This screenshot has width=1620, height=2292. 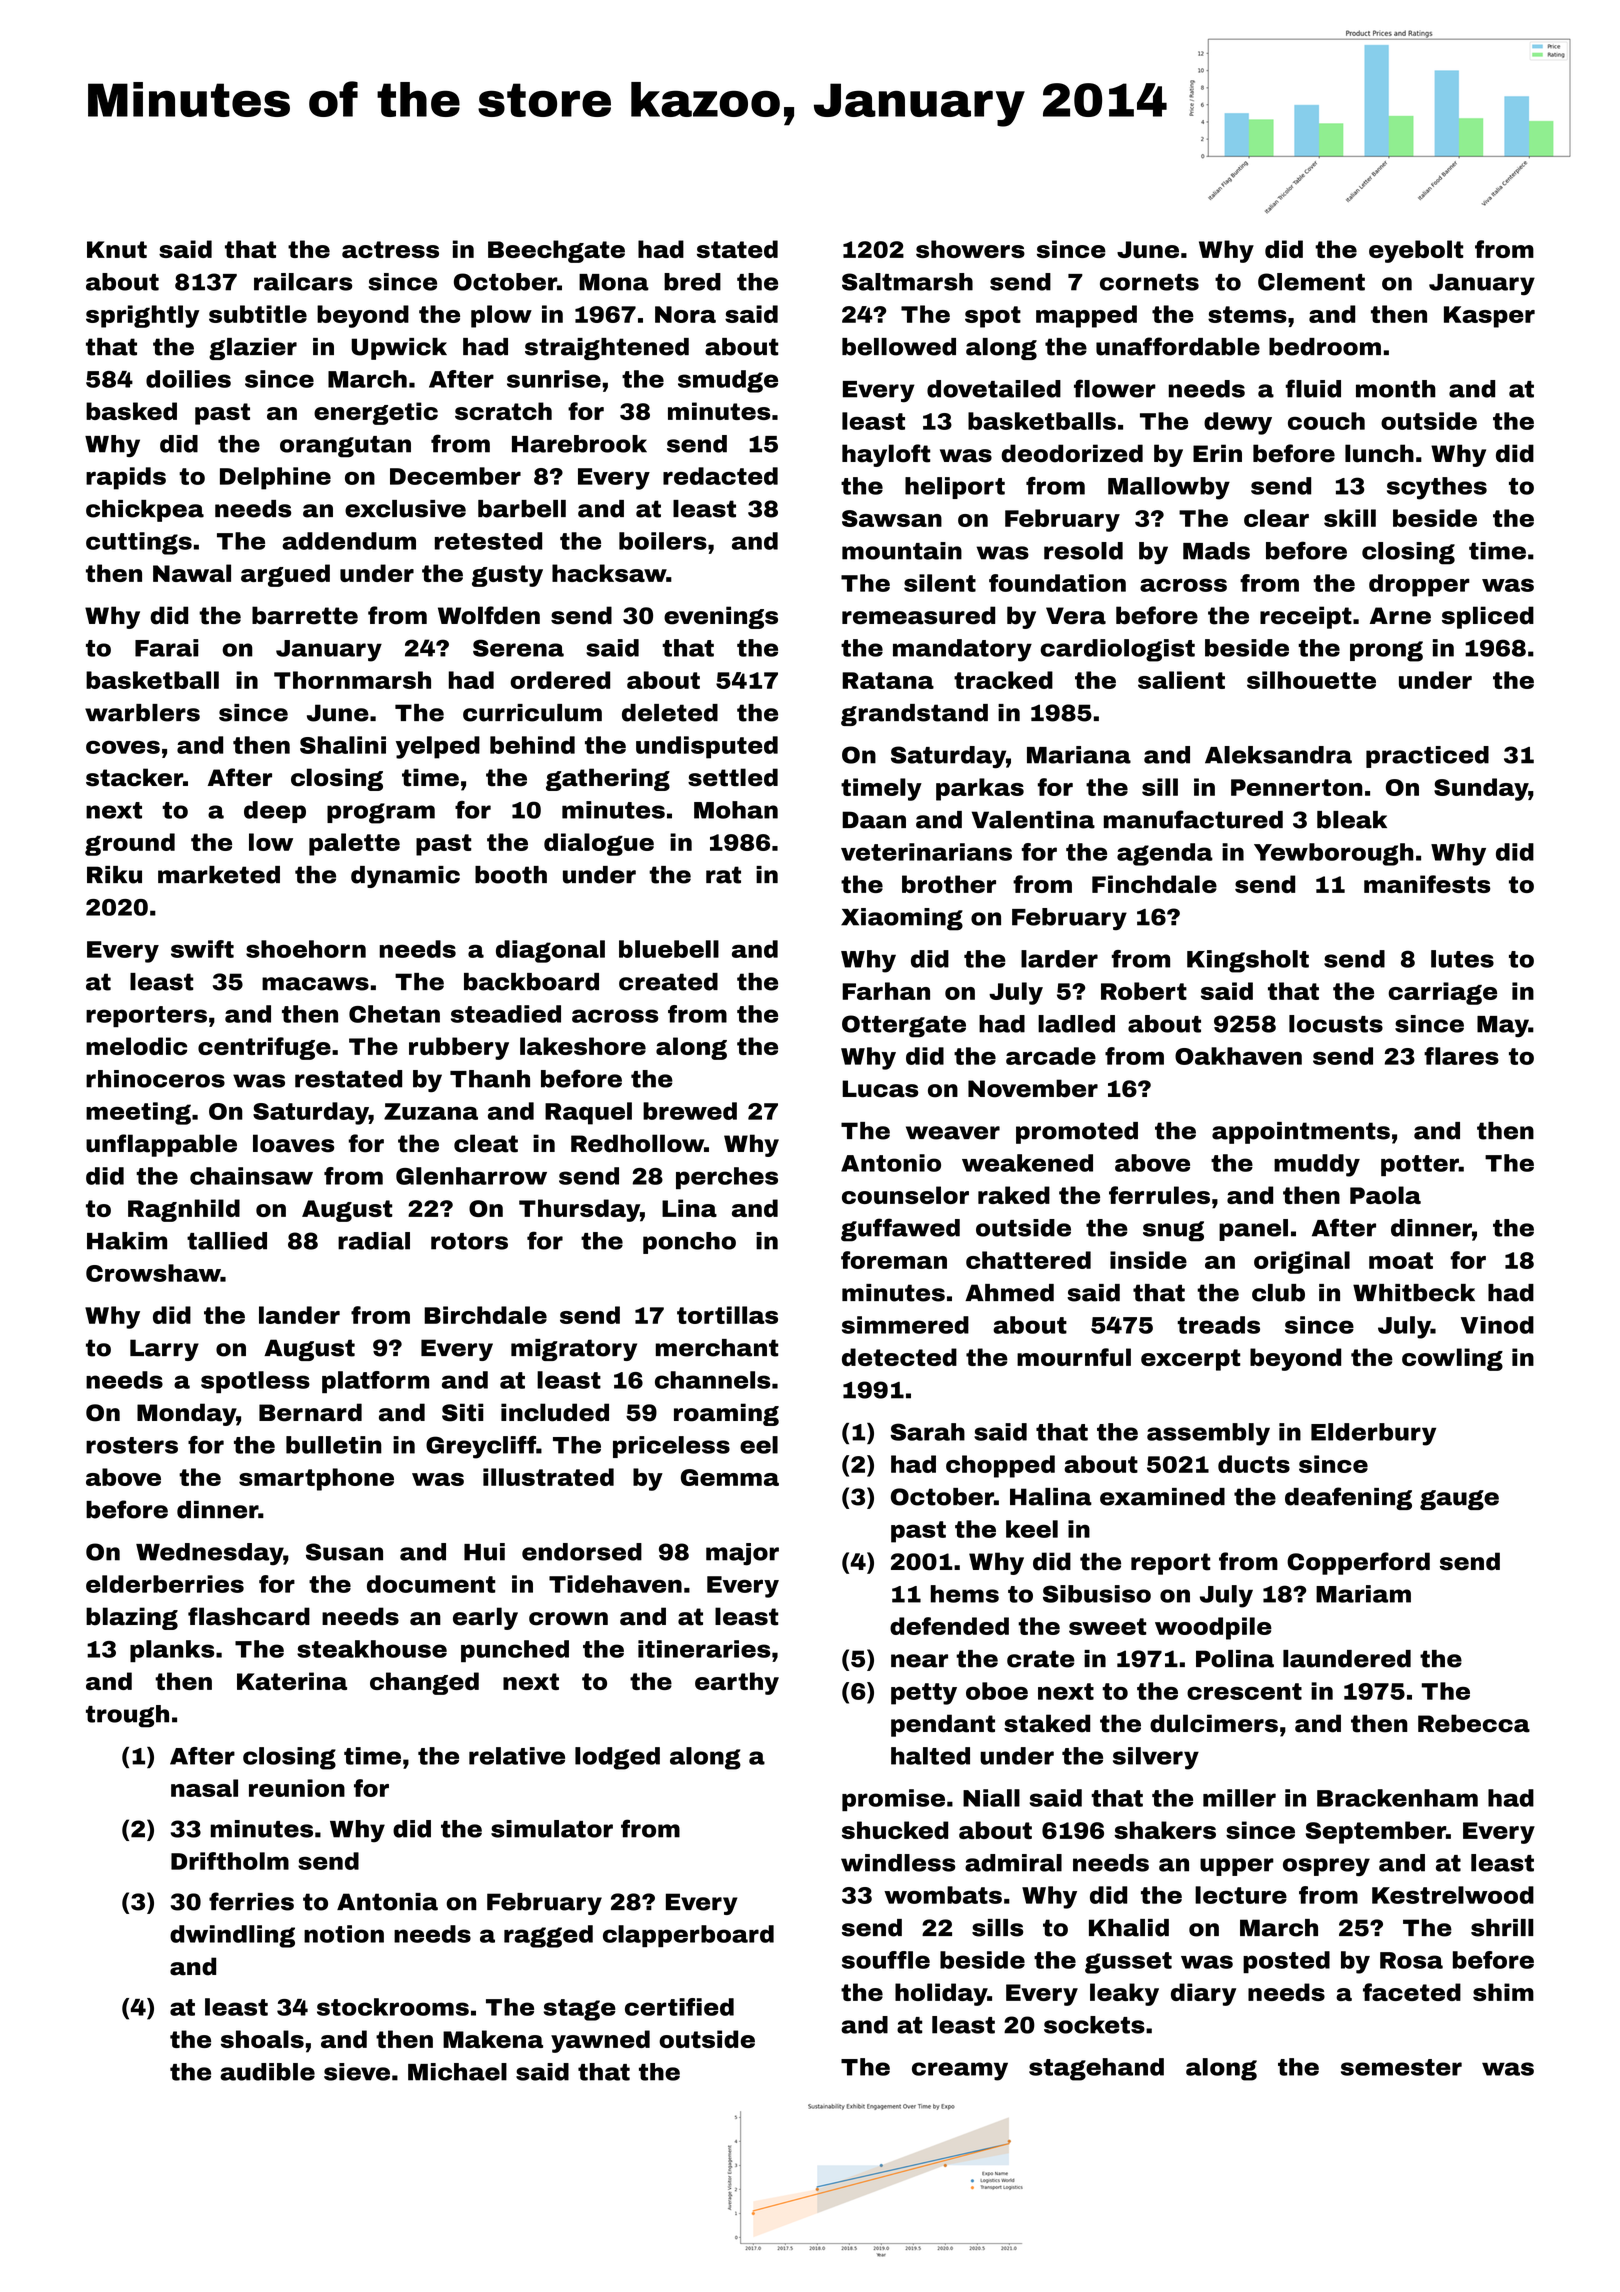 What do you see at coordinates (334, 1445) in the screenshot?
I see `bulletin` at bounding box center [334, 1445].
